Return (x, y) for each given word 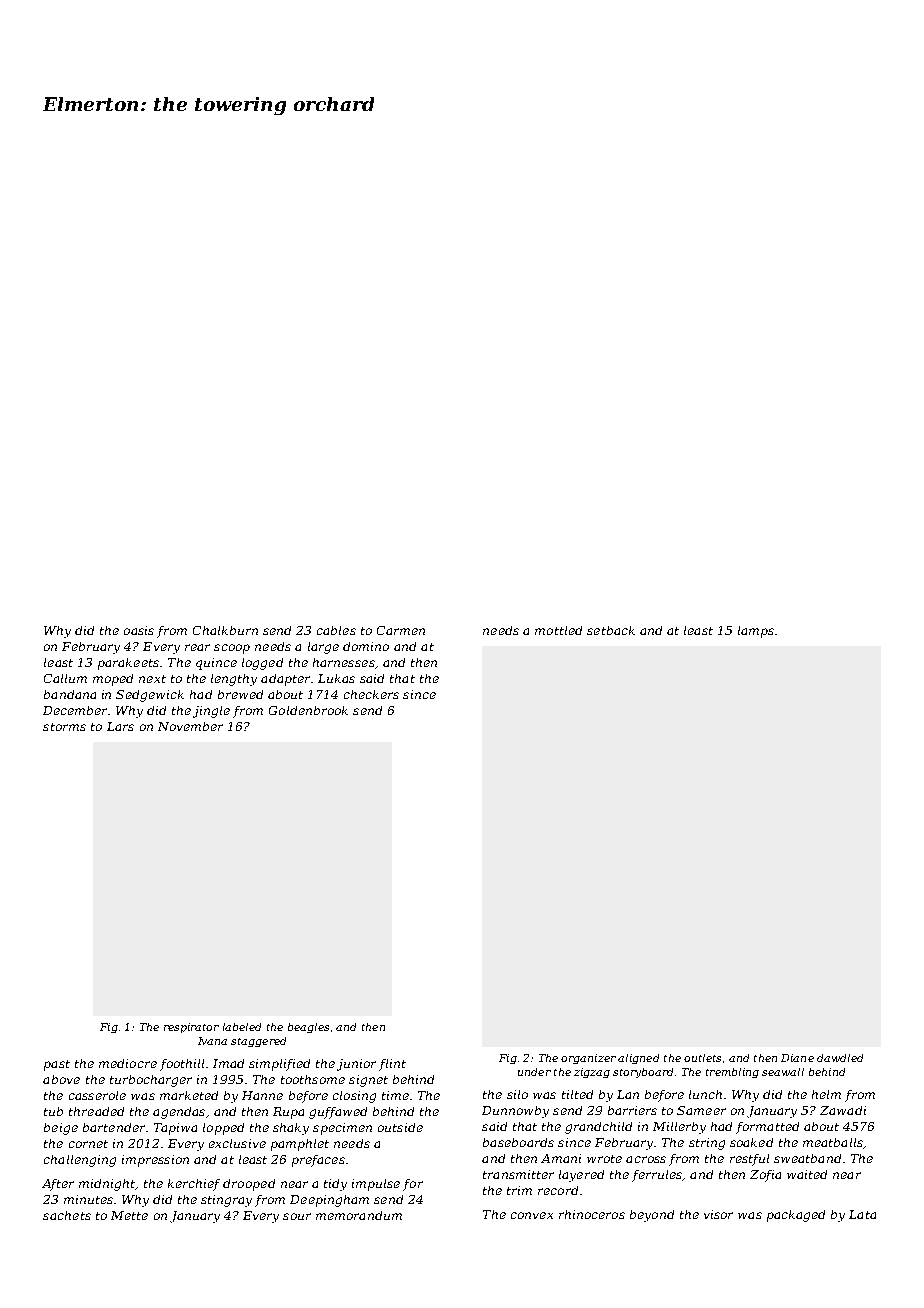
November (190, 726)
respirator (191, 1028)
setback (611, 630)
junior (356, 1065)
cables (336, 630)
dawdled (840, 1058)
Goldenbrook (308, 710)
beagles (308, 1028)
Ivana (212, 1041)
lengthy (234, 680)
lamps (756, 632)
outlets (702, 1058)
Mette (129, 1215)
